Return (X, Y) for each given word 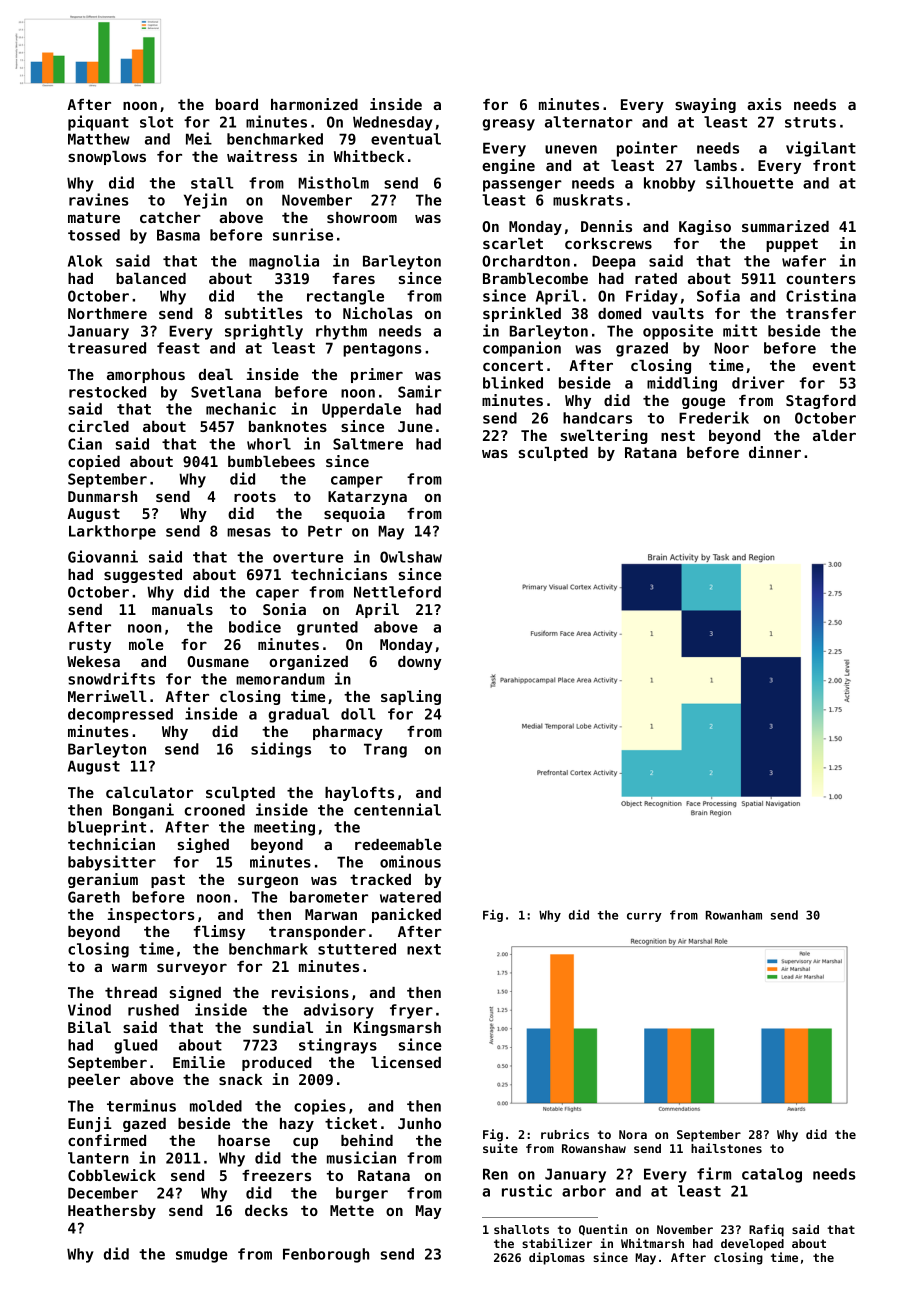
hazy (297, 1125)
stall (212, 183)
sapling (411, 697)
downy (420, 663)
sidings (281, 750)
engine (508, 166)
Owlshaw (411, 557)
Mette (352, 1210)
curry (644, 917)
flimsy (219, 932)
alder (834, 435)
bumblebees (271, 461)
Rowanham (734, 915)
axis (764, 104)
